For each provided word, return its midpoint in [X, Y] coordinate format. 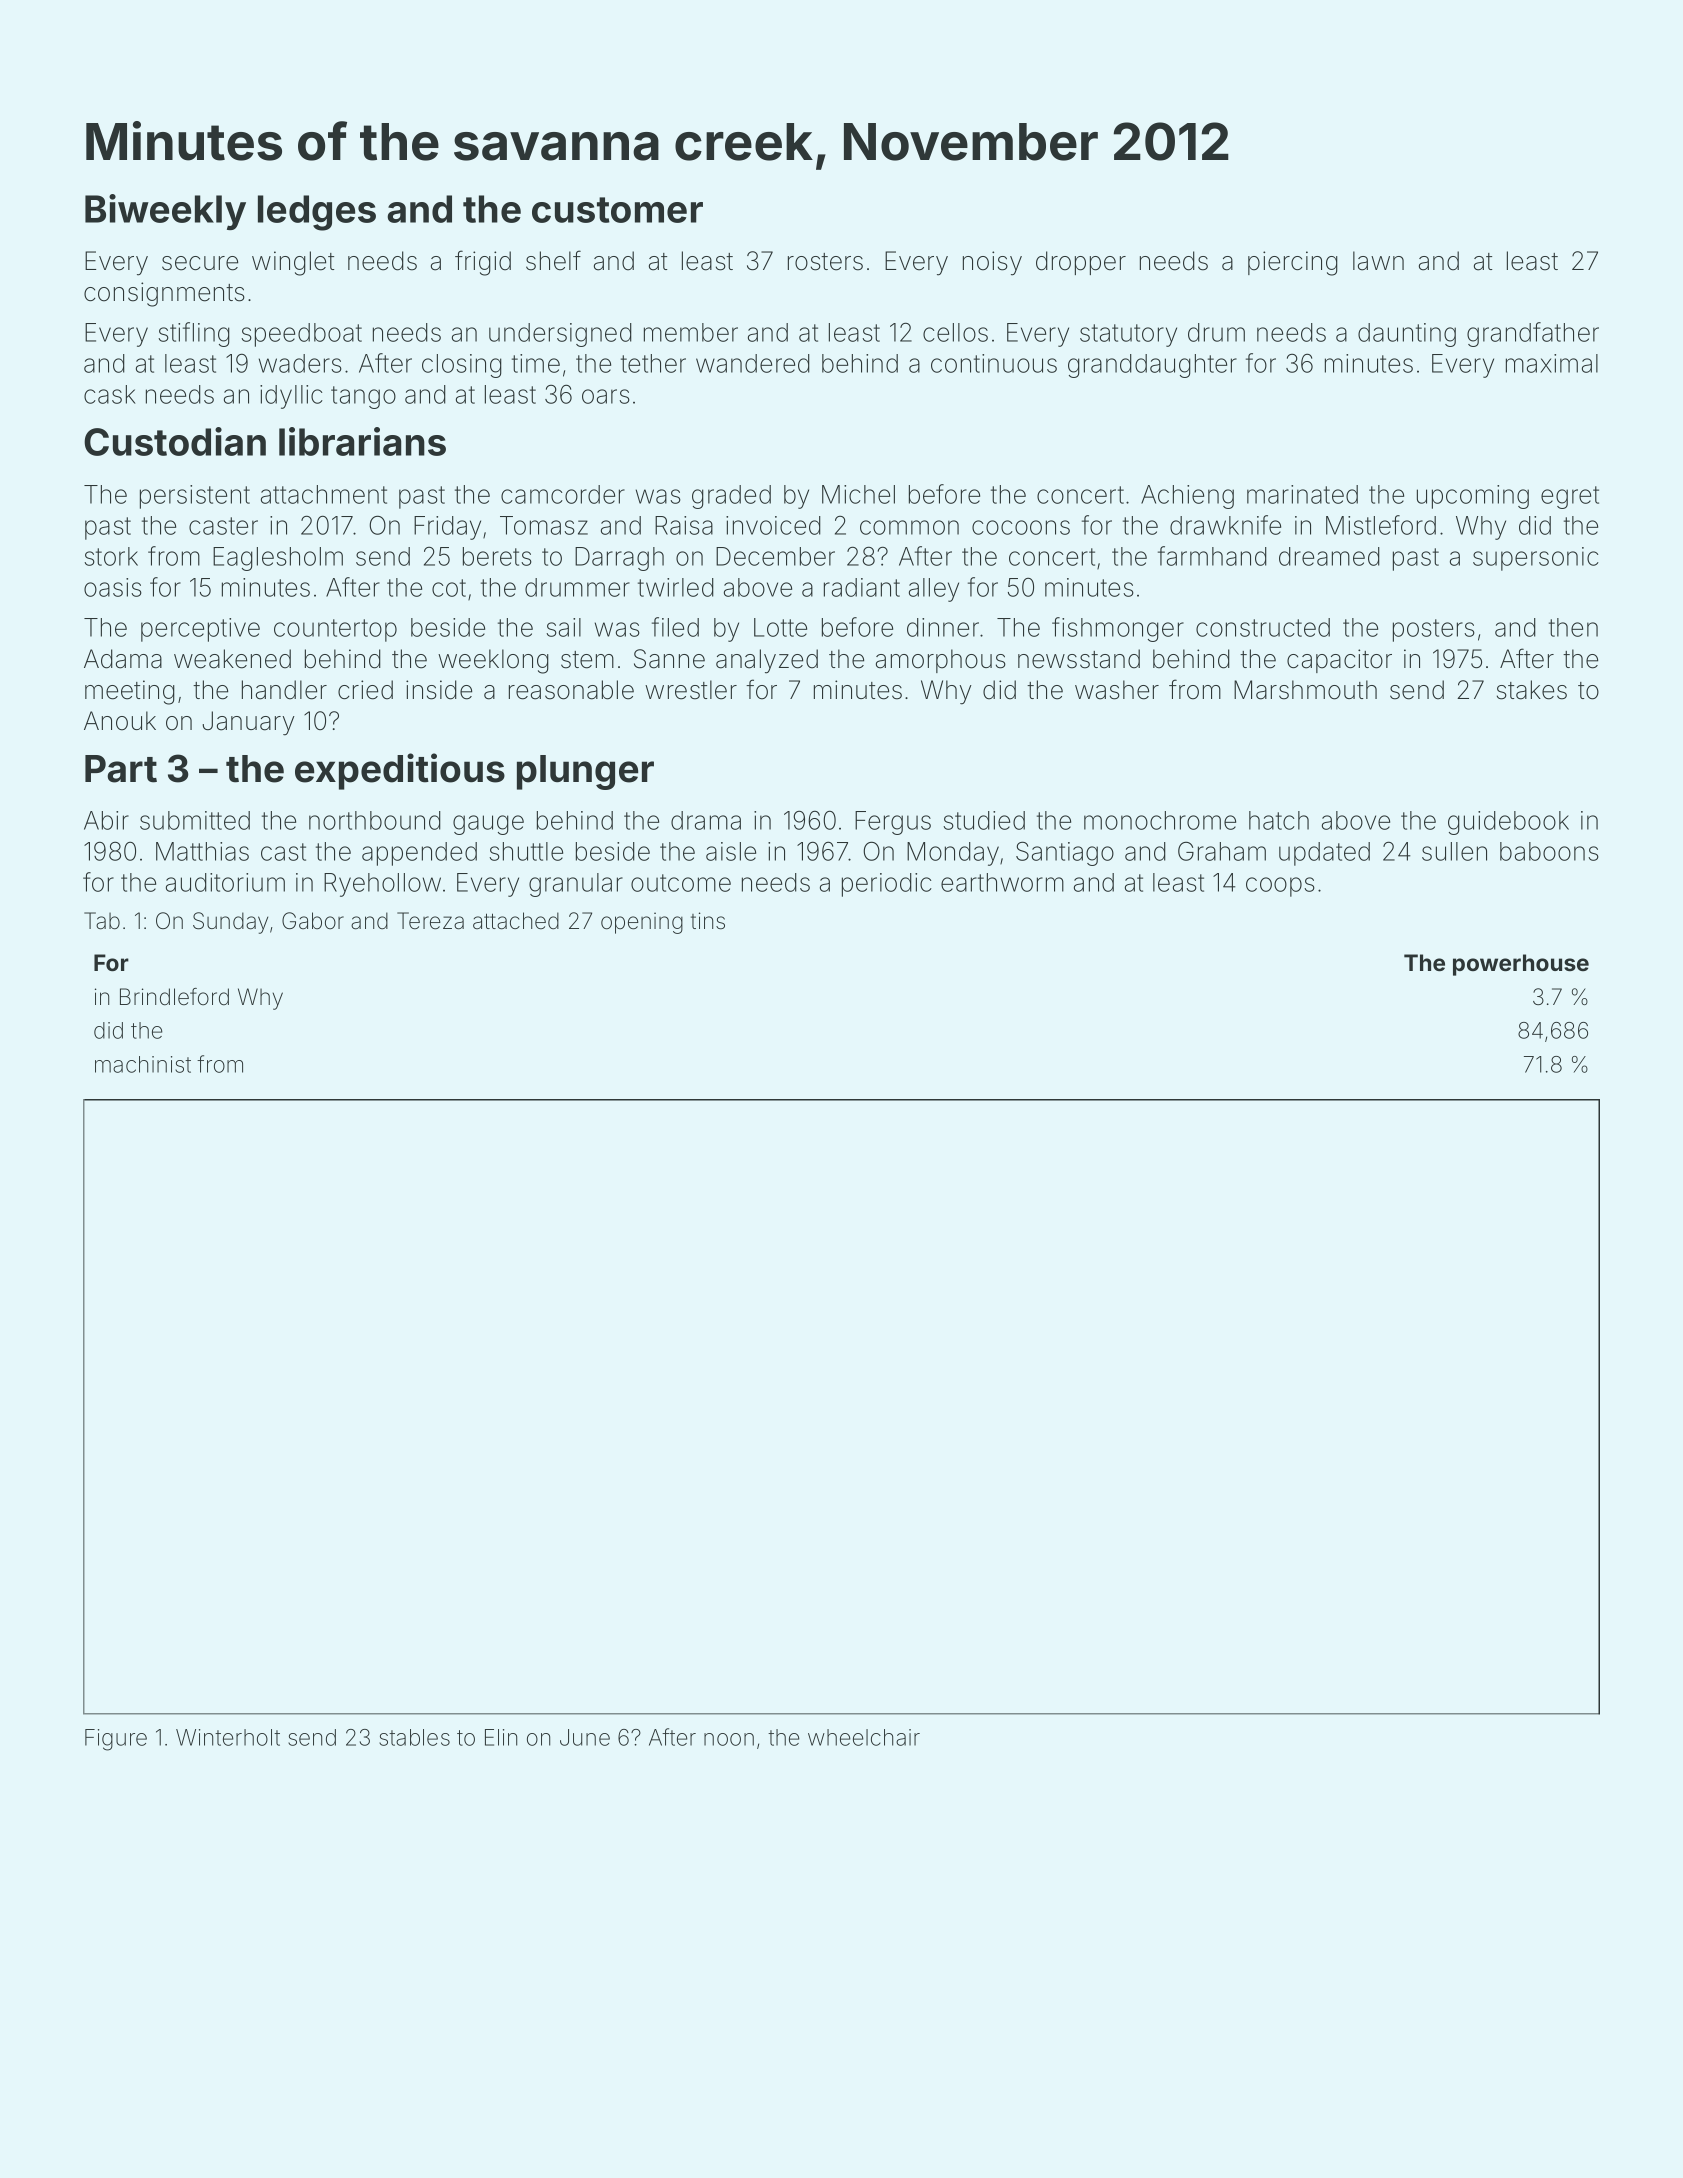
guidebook [1508, 823]
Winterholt [228, 1737]
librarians [362, 441]
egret [1570, 497]
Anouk [120, 721]
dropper [1081, 263]
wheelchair [864, 1737]
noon [729, 1739]
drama [706, 820]
